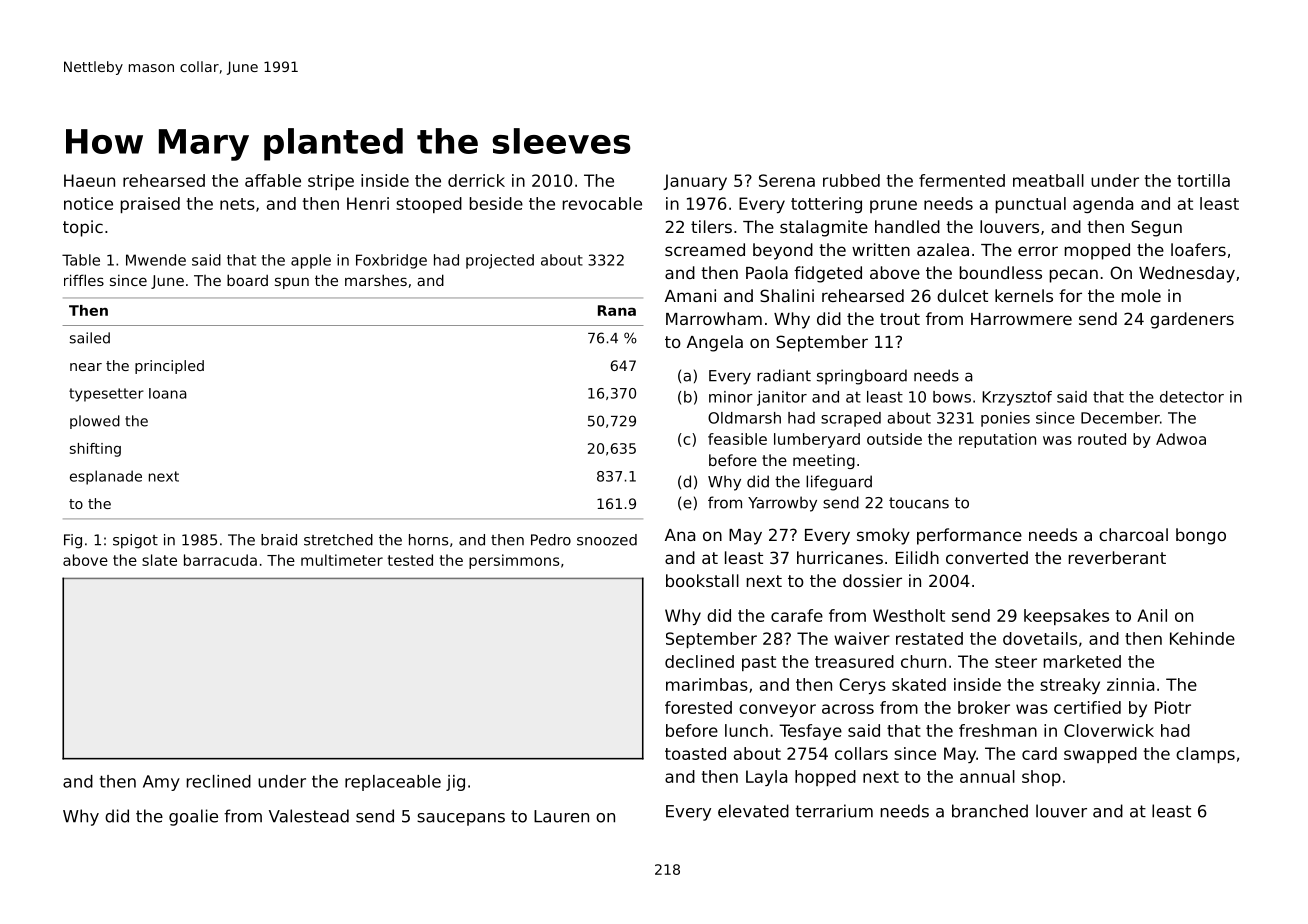 The width and height of the screenshot is (1308, 924). I want to click on streaky, so click(1070, 686).
